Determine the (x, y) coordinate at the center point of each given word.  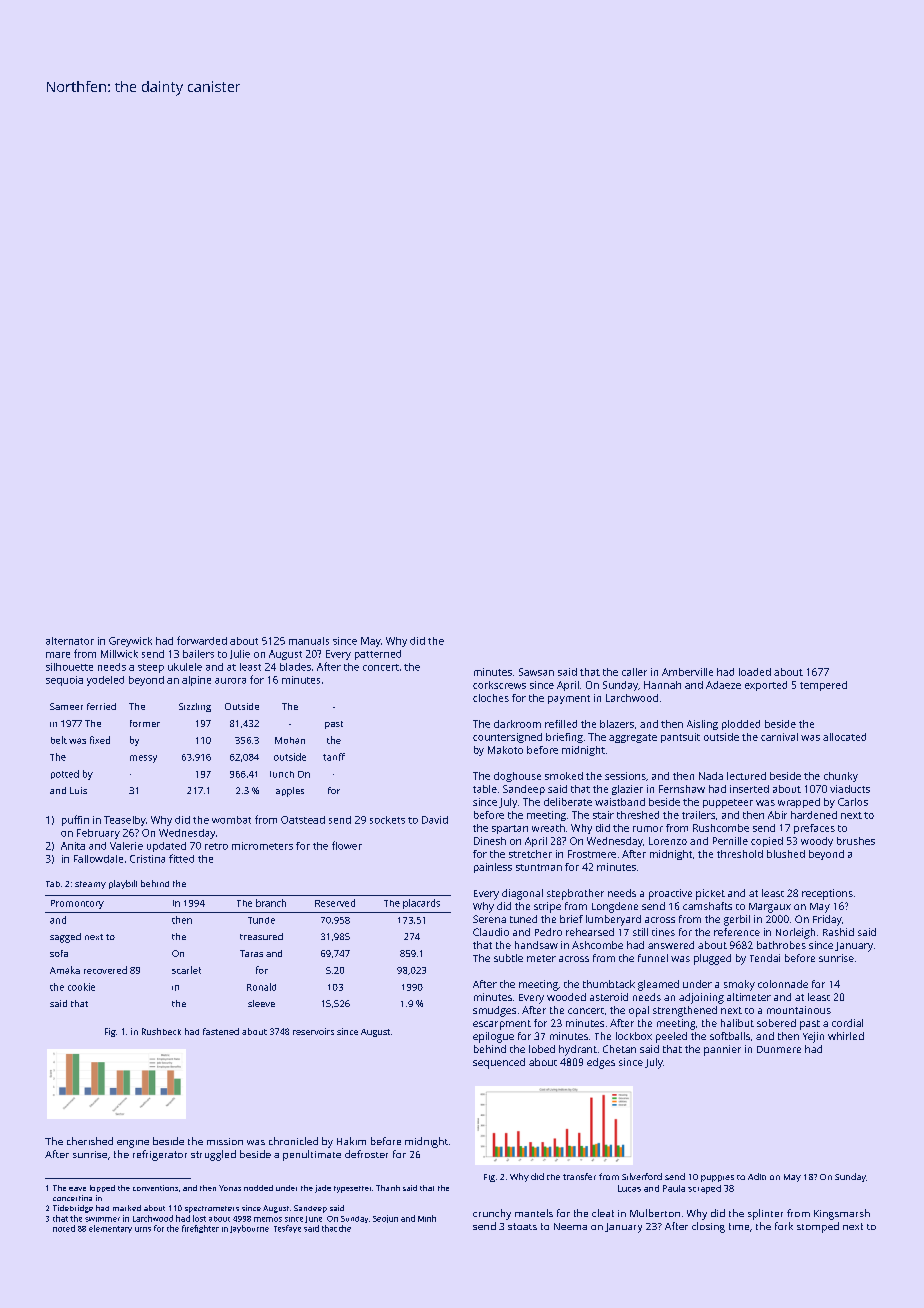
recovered (105, 970)
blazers (617, 724)
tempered (823, 686)
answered (671, 945)
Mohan (290, 740)
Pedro (548, 932)
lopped (102, 1188)
